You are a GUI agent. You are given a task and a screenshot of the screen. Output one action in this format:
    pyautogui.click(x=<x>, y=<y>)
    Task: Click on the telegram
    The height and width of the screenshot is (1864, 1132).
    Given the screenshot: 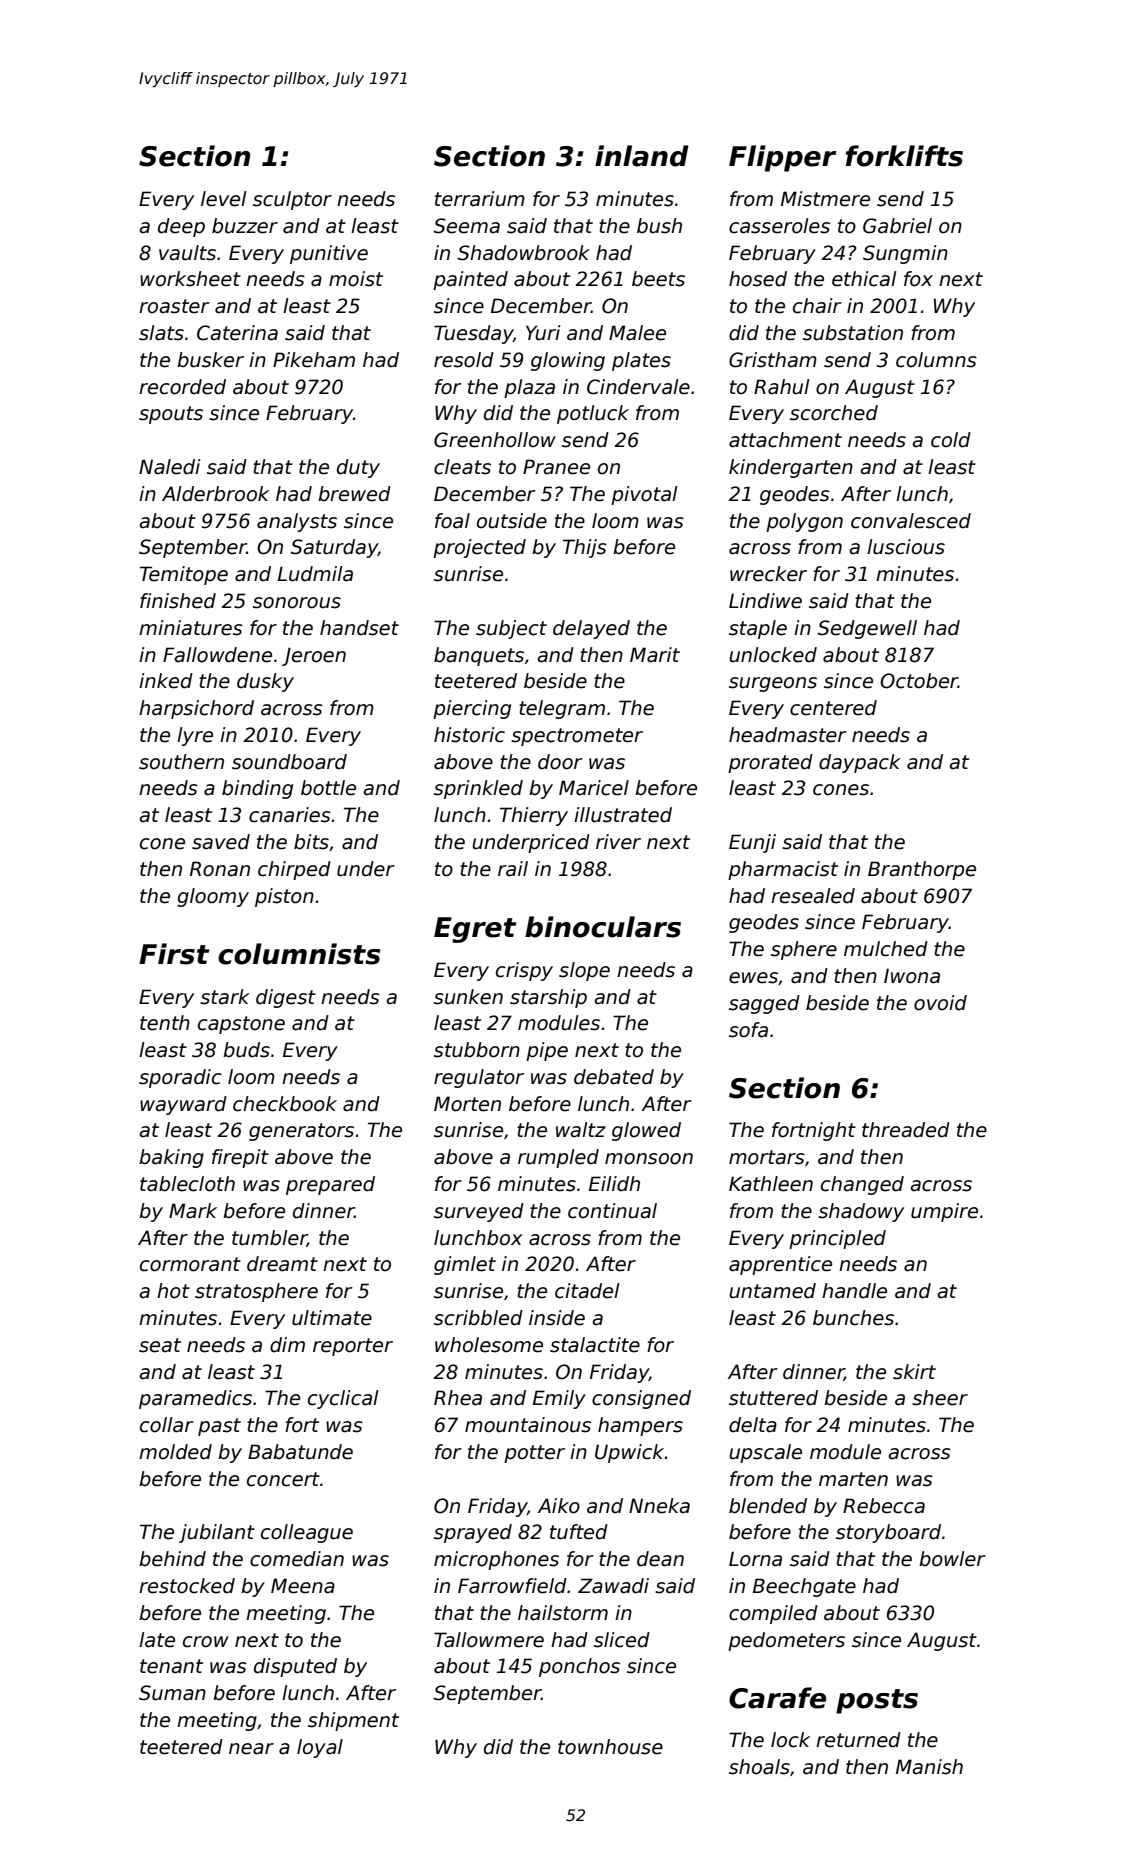 What is the action you would take?
    pyautogui.click(x=562, y=709)
